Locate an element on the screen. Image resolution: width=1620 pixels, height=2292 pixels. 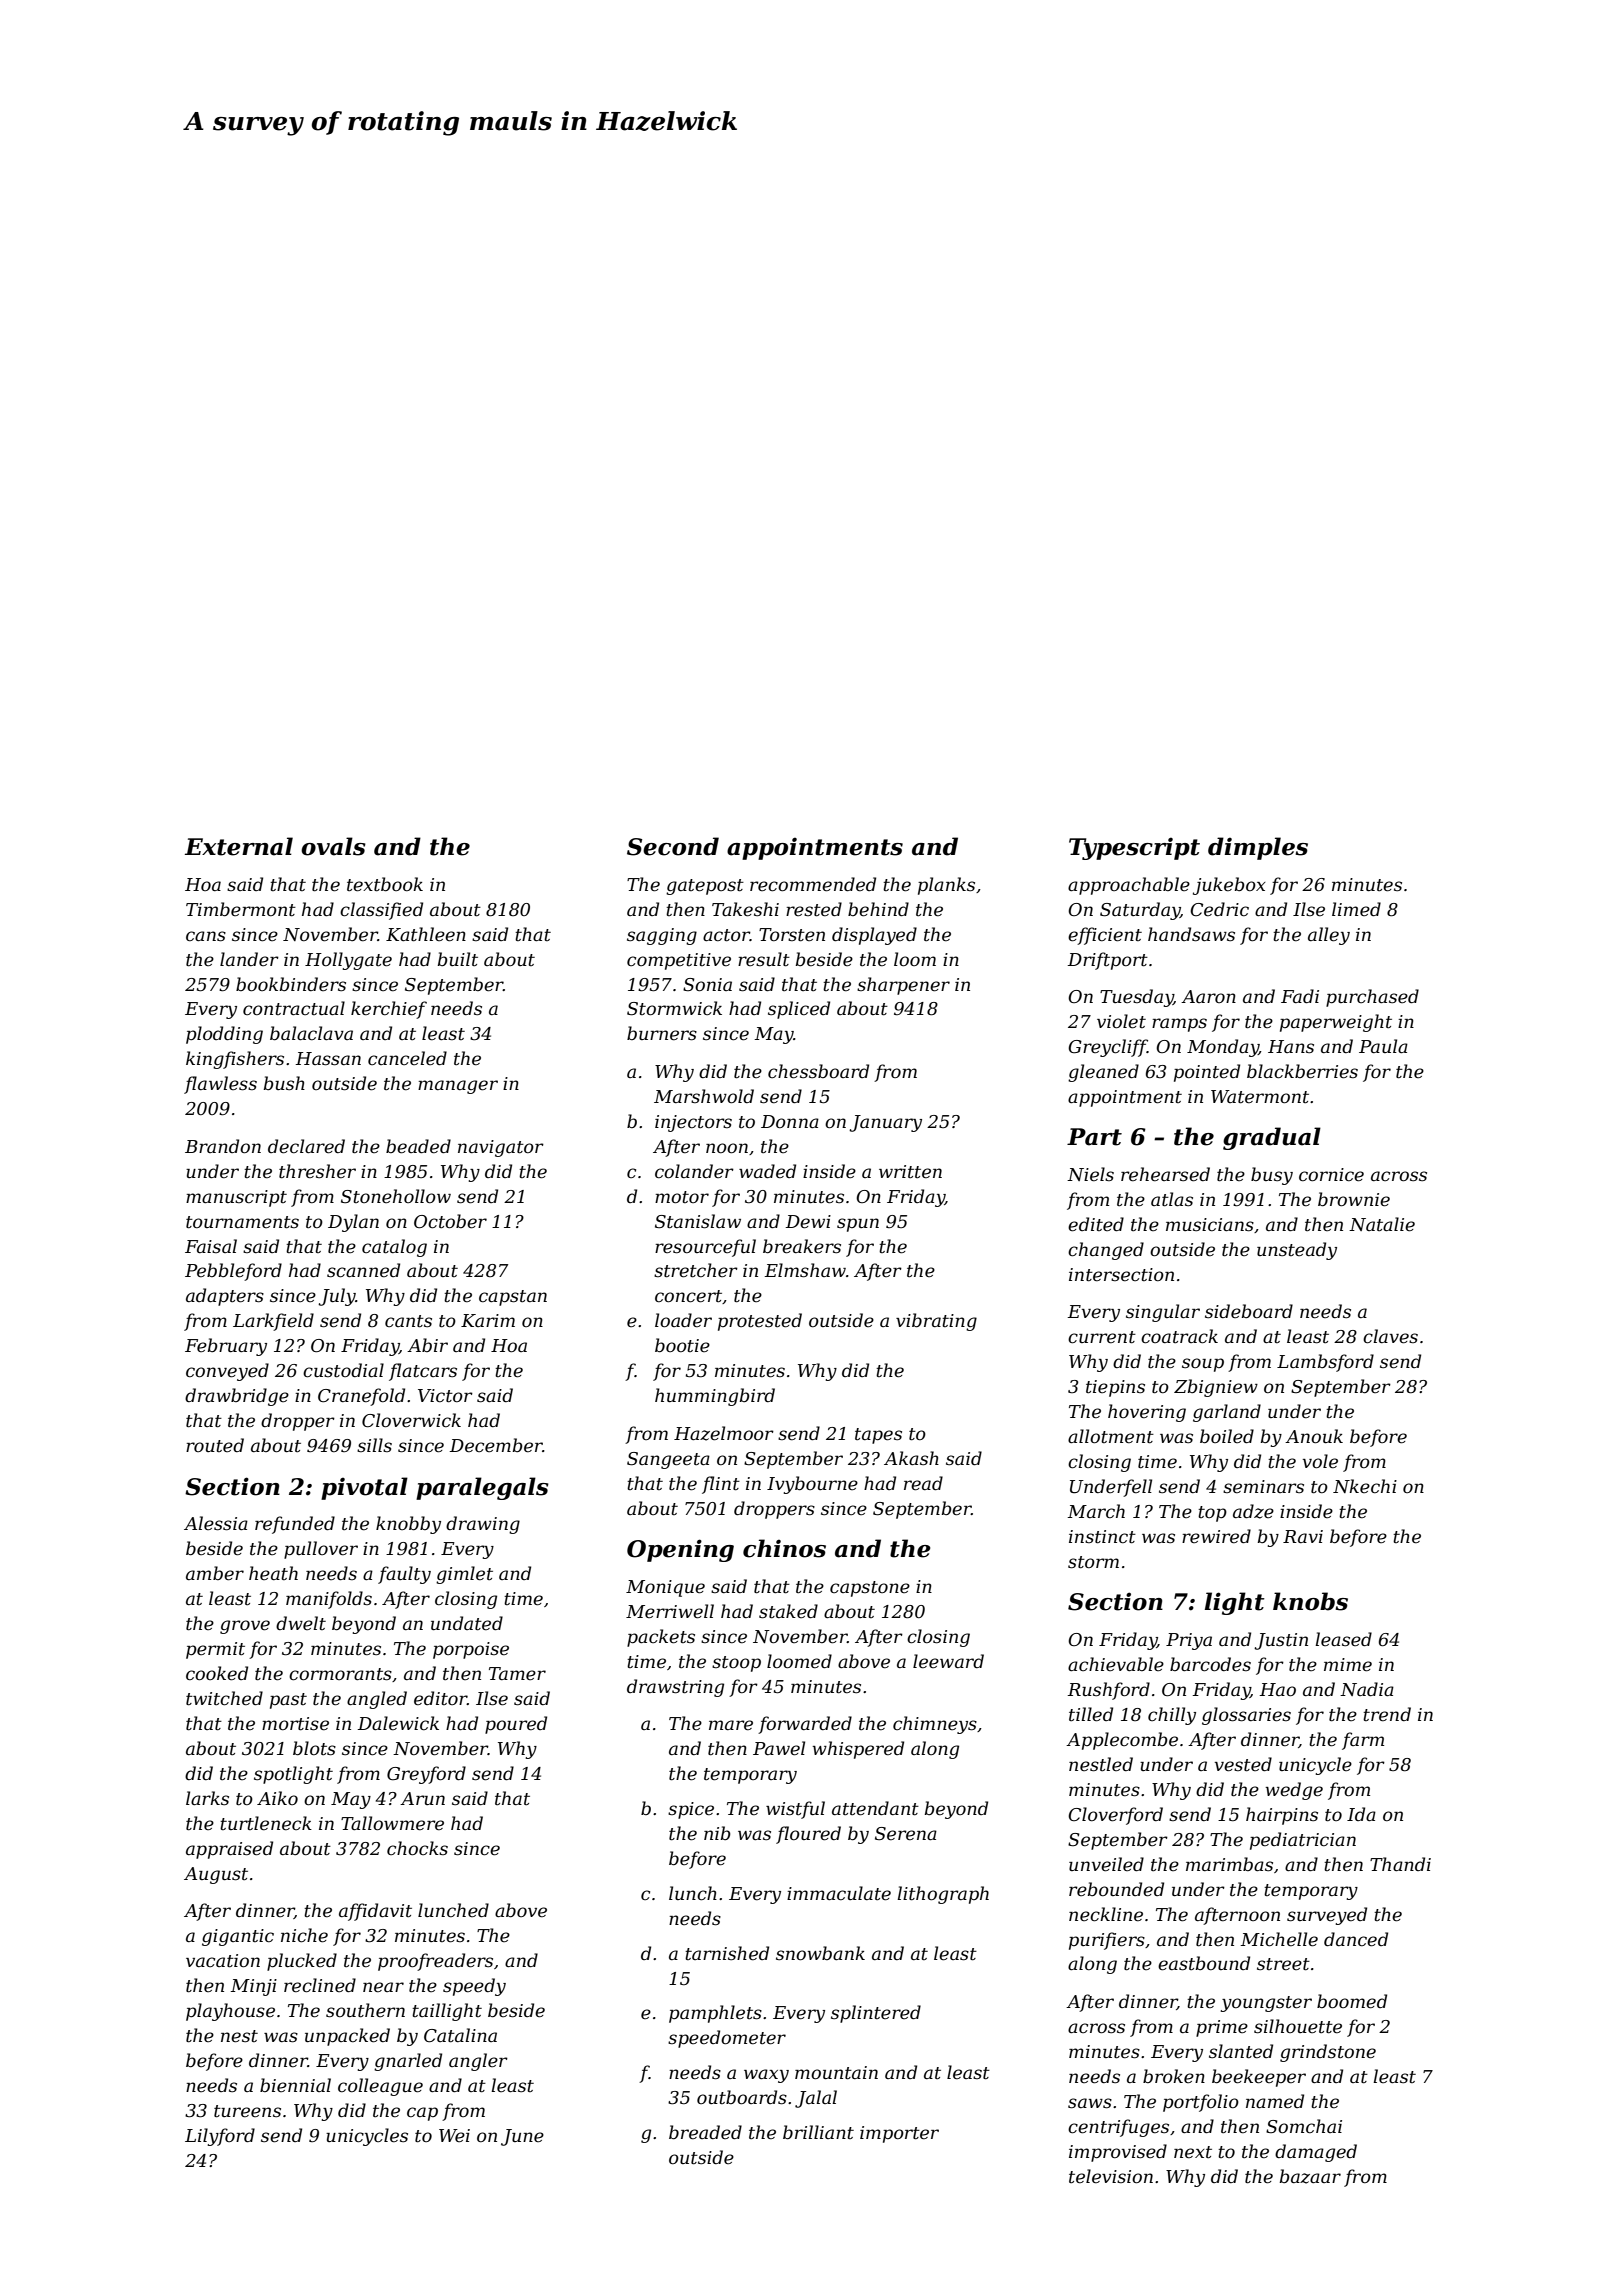
capstone is located at coordinates (870, 1589).
